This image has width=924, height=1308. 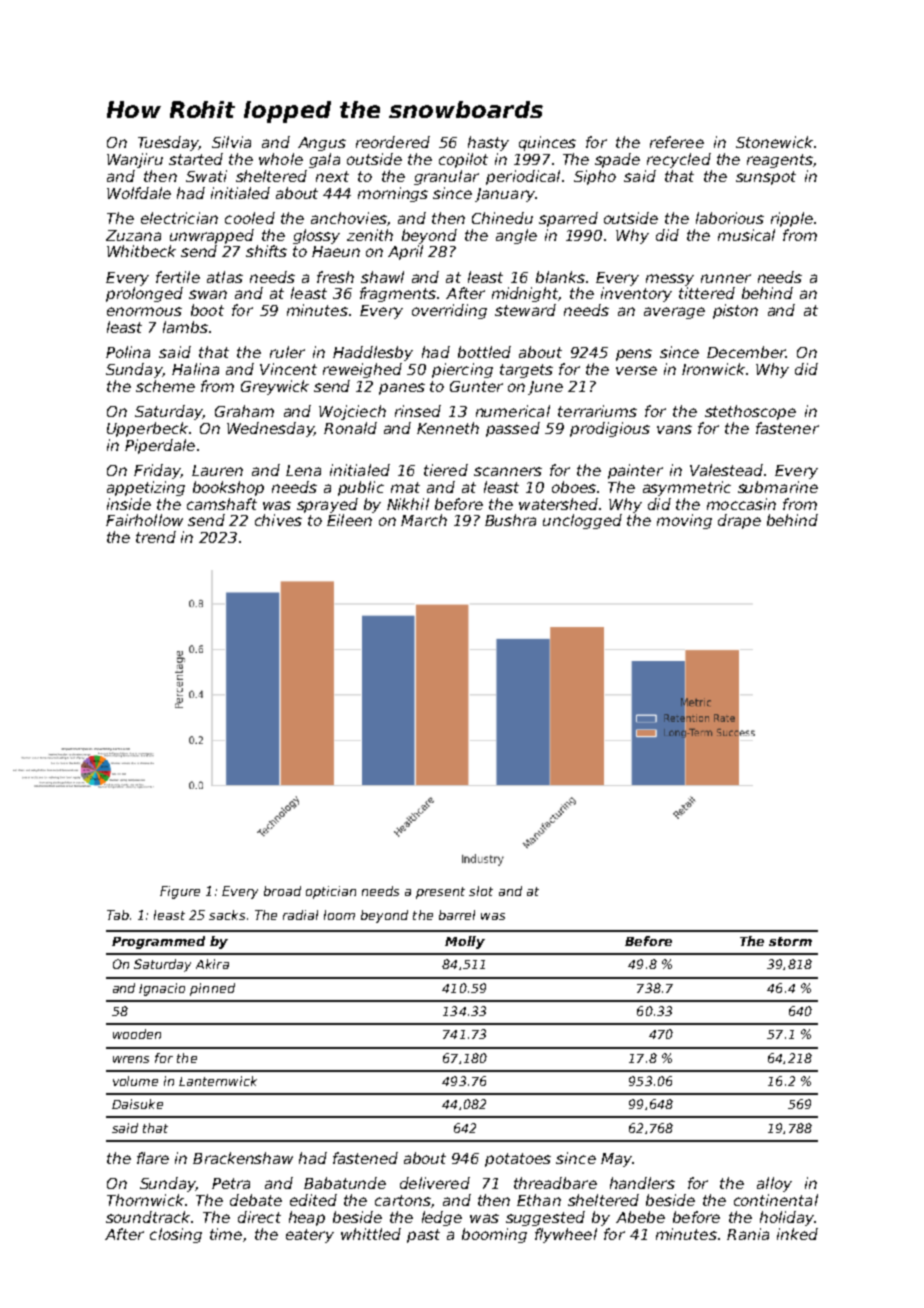 What do you see at coordinates (144, 311) in the image?
I see `enormous` at bounding box center [144, 311].
